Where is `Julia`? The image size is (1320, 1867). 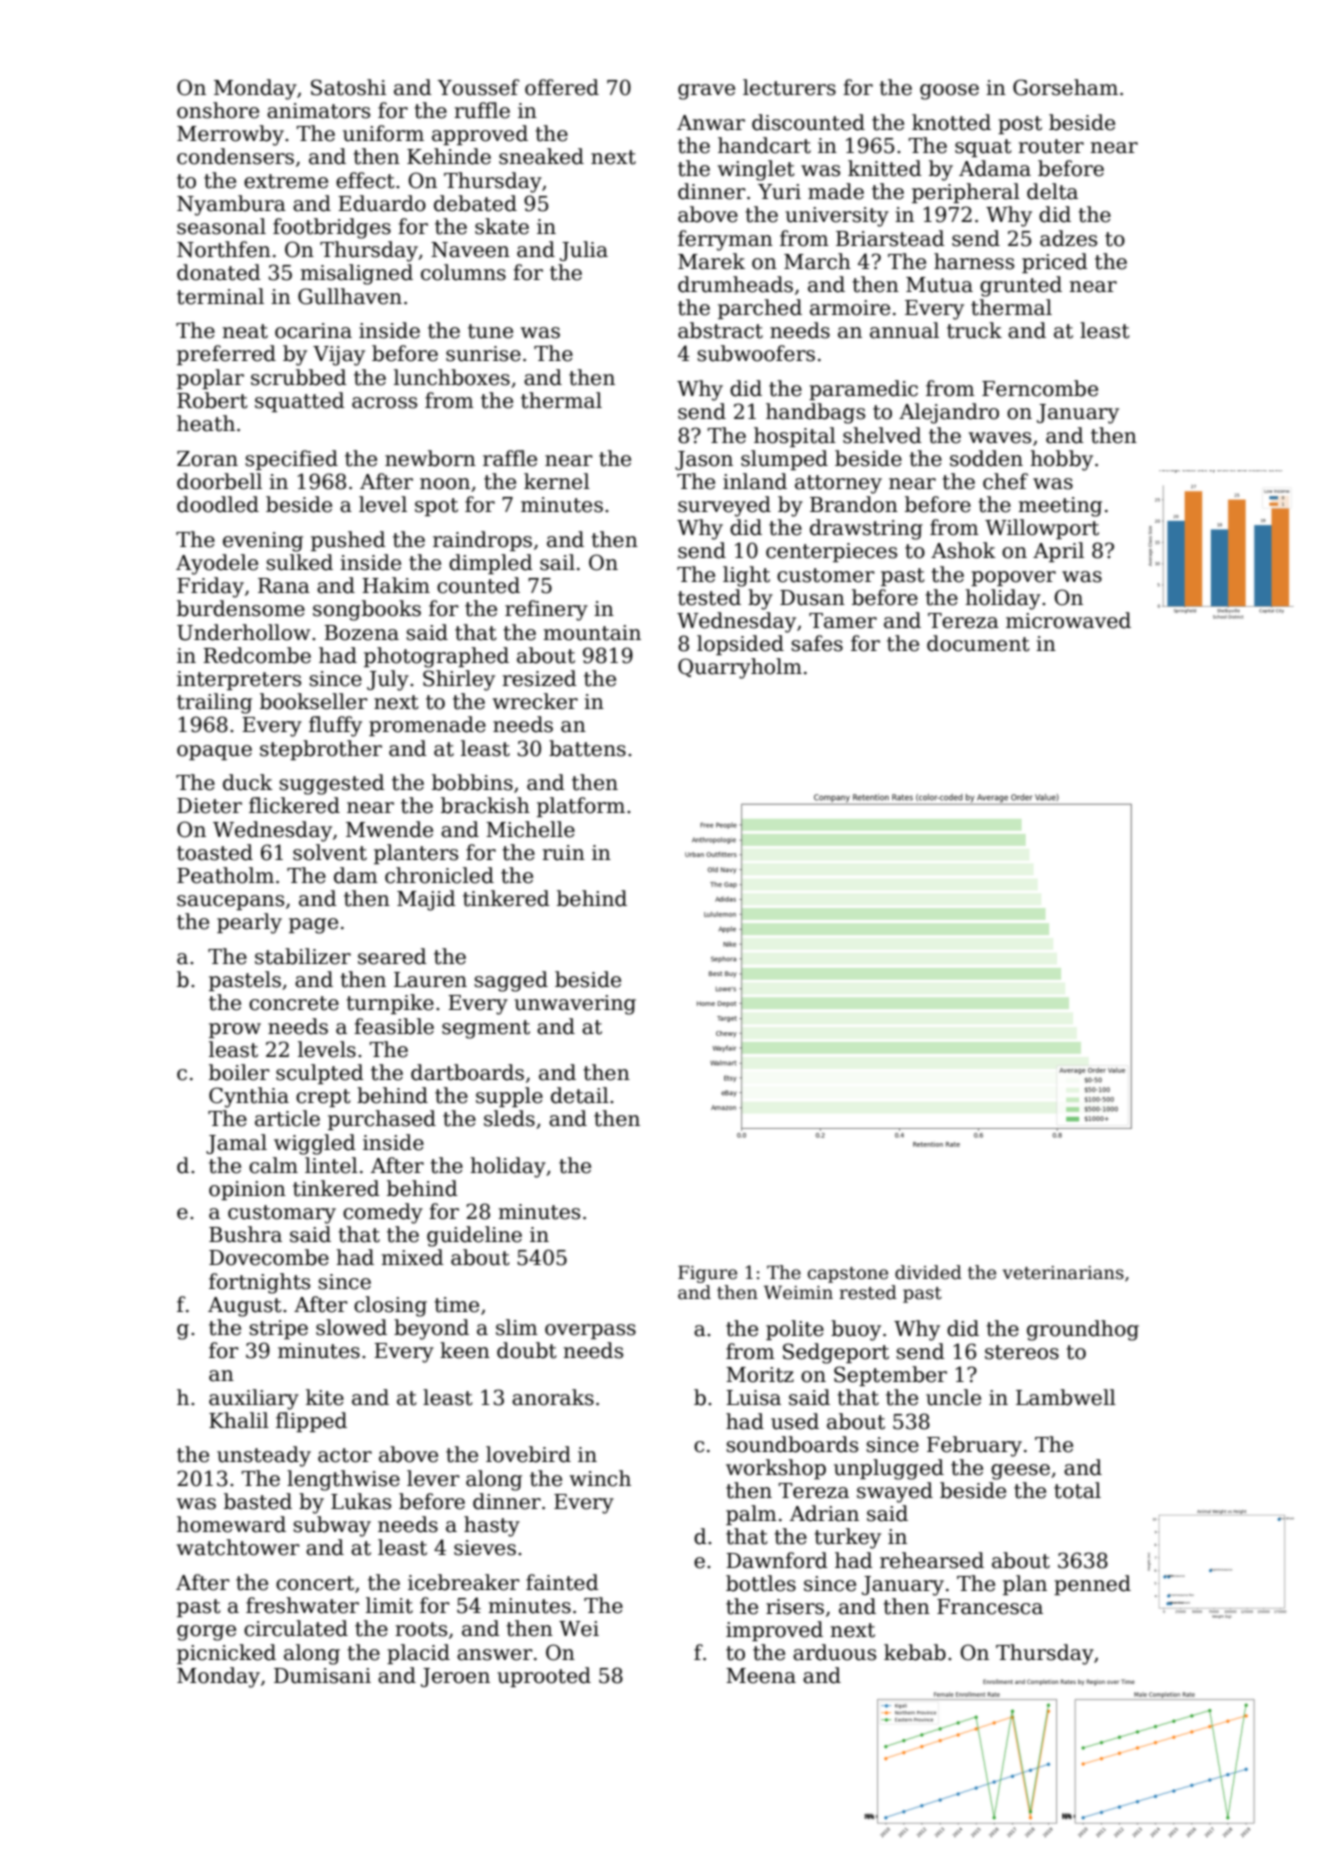 Julia is located at coordinates (584, 251).
